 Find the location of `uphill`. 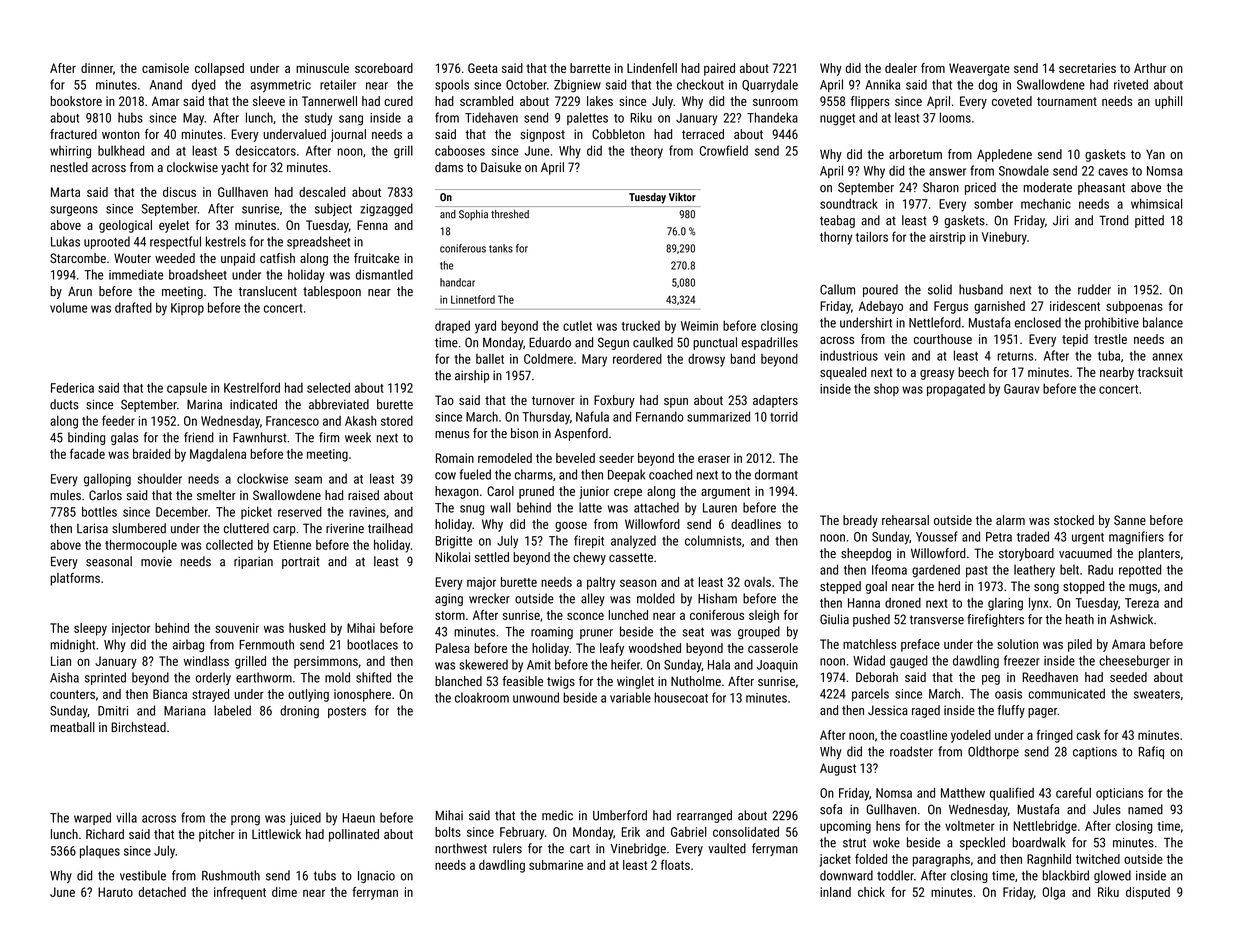

uphill is located at coordinates (1168, 102).
